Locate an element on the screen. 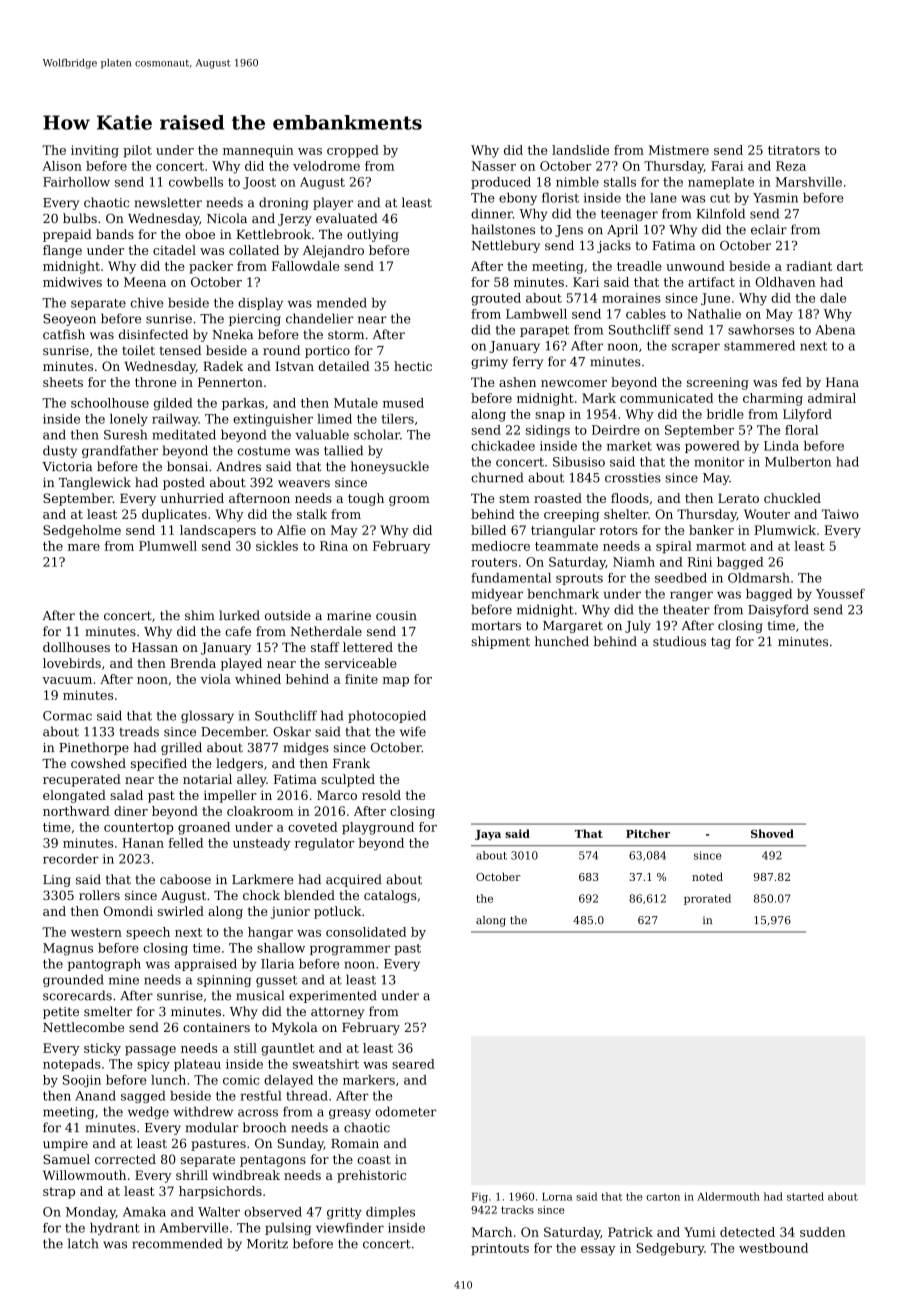 The width and height of the screenshot is (908, 1316). storm is located at coordinates (346, 335).
